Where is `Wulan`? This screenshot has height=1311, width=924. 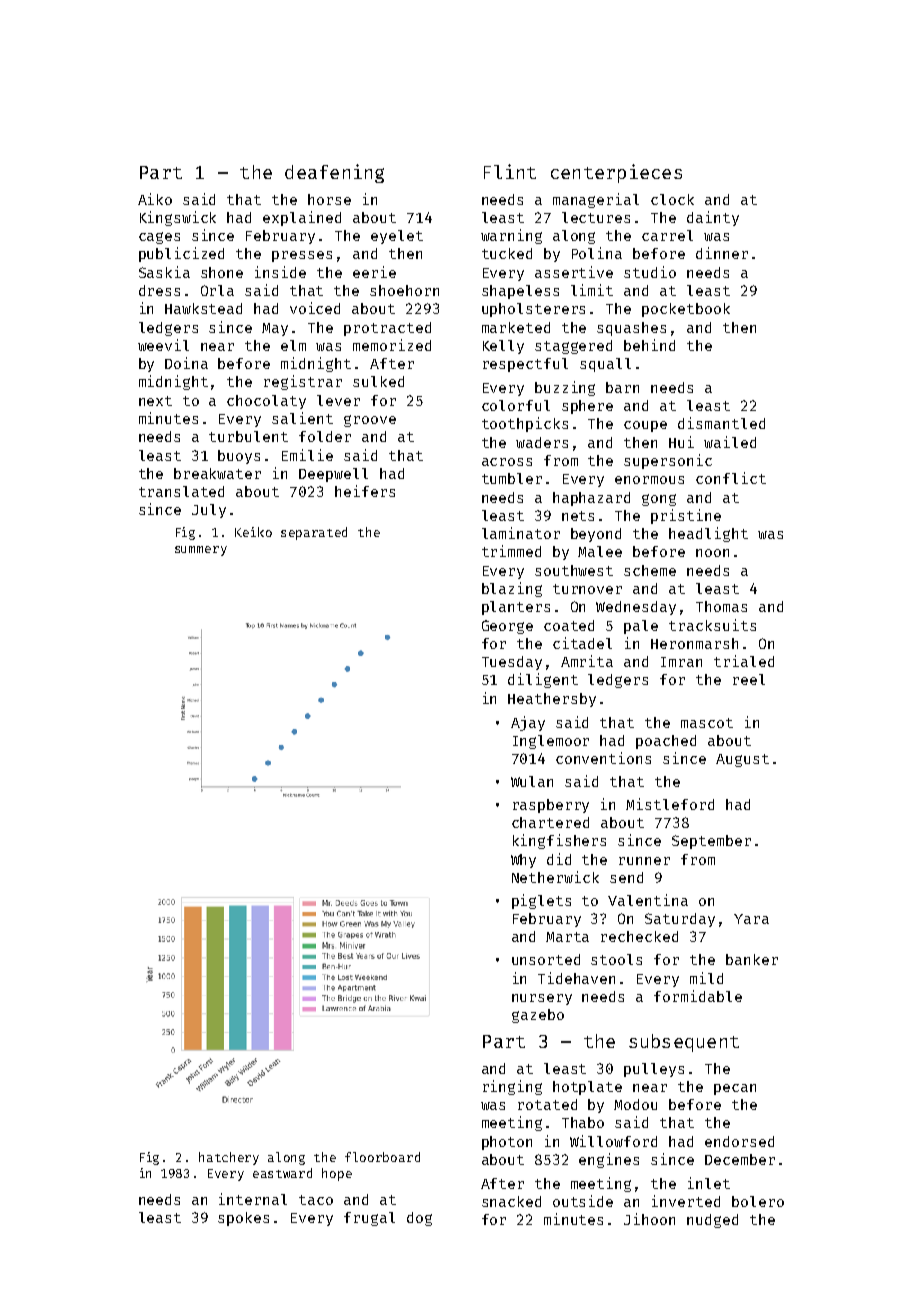 Wulan is located at coordinates (532, 781).
